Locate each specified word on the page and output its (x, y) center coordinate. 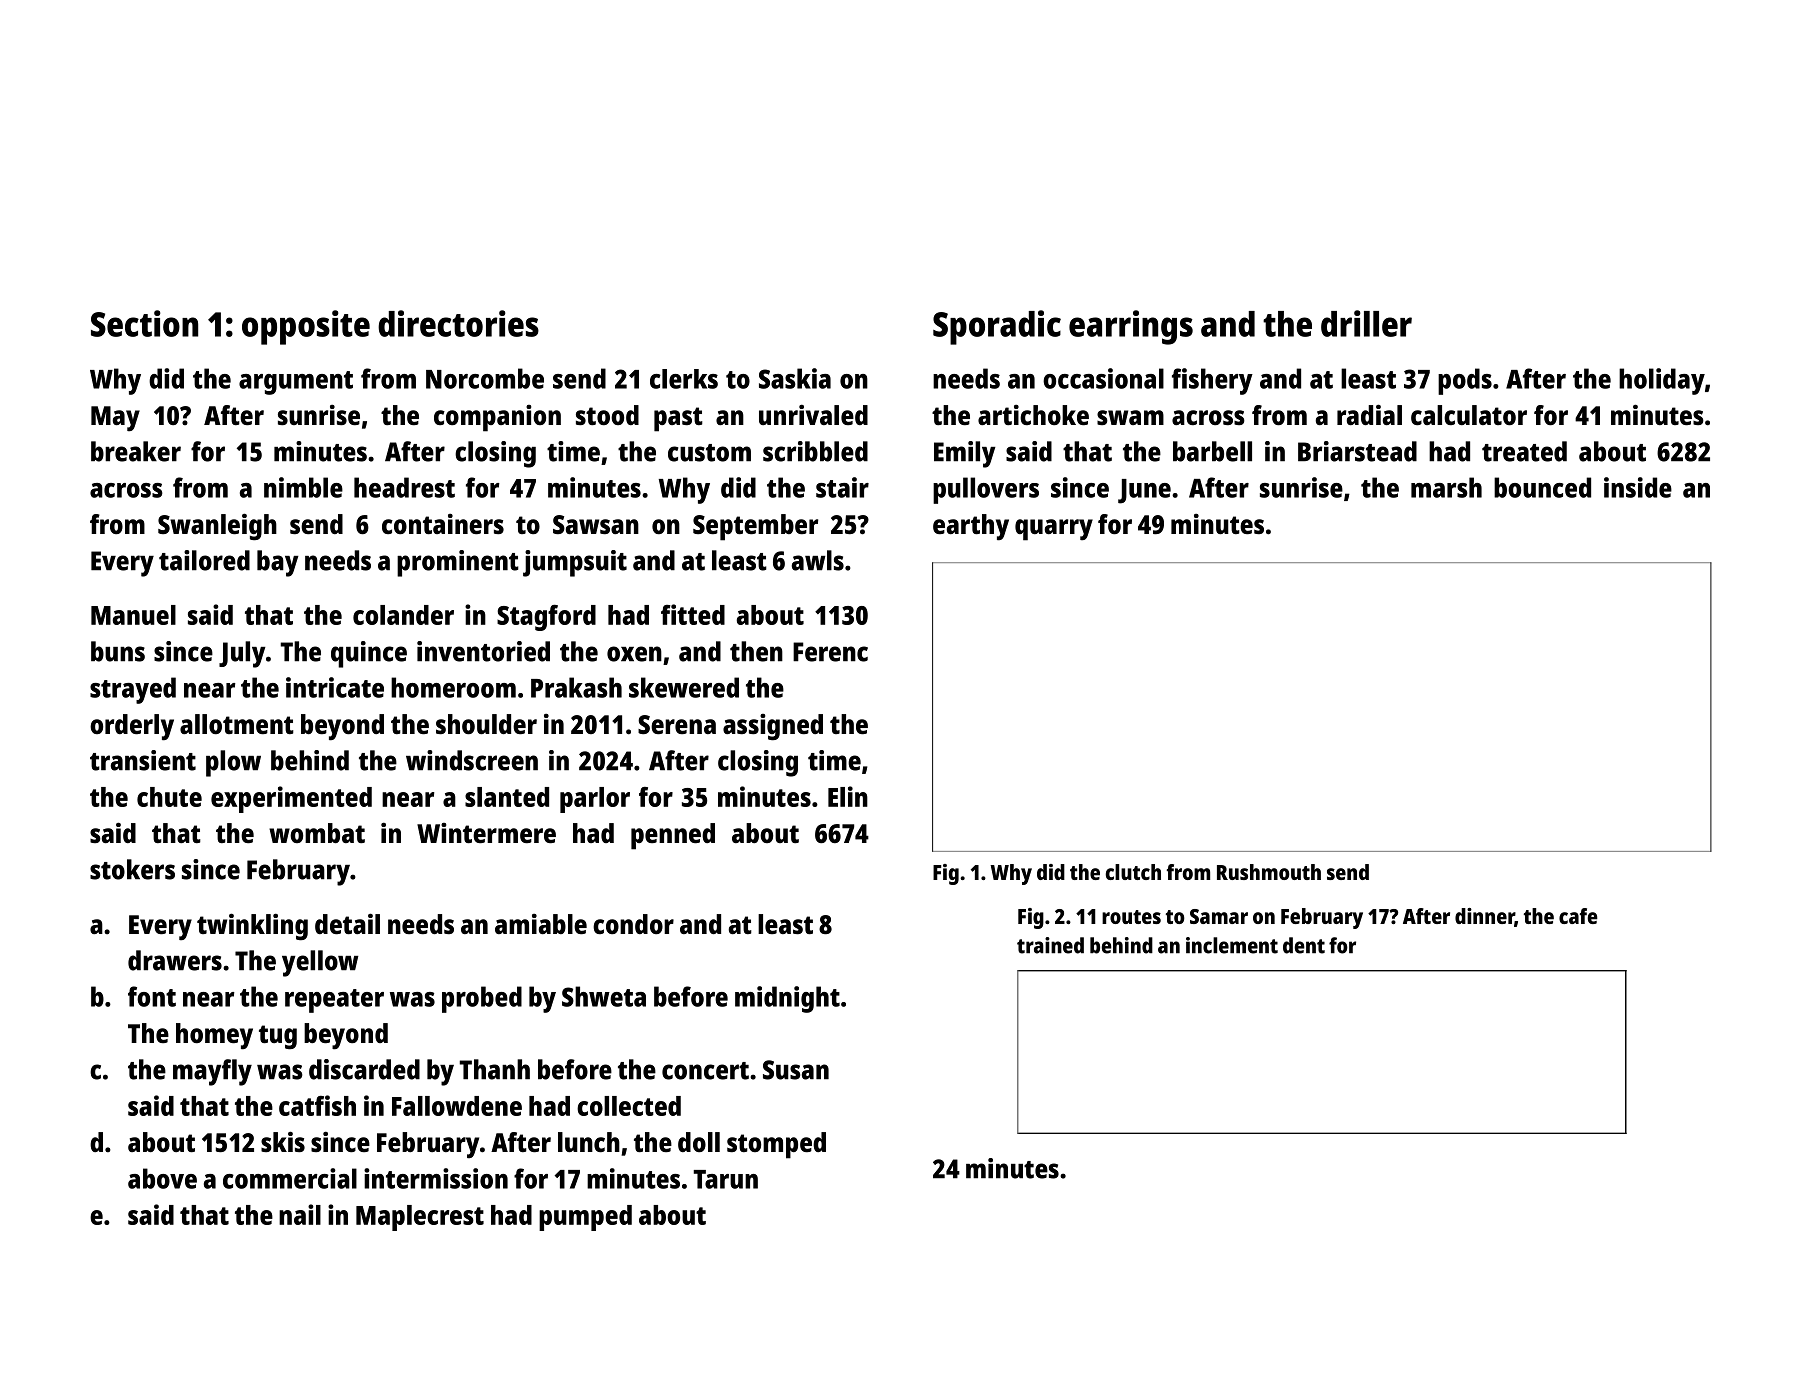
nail (300, 1214)
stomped (776, 1145)
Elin (848, 796)
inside (1638, 487)
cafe (1578, 916)
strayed (133, 690)
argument (296, 383)
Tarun (725, 1179)
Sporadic (997, 327)
